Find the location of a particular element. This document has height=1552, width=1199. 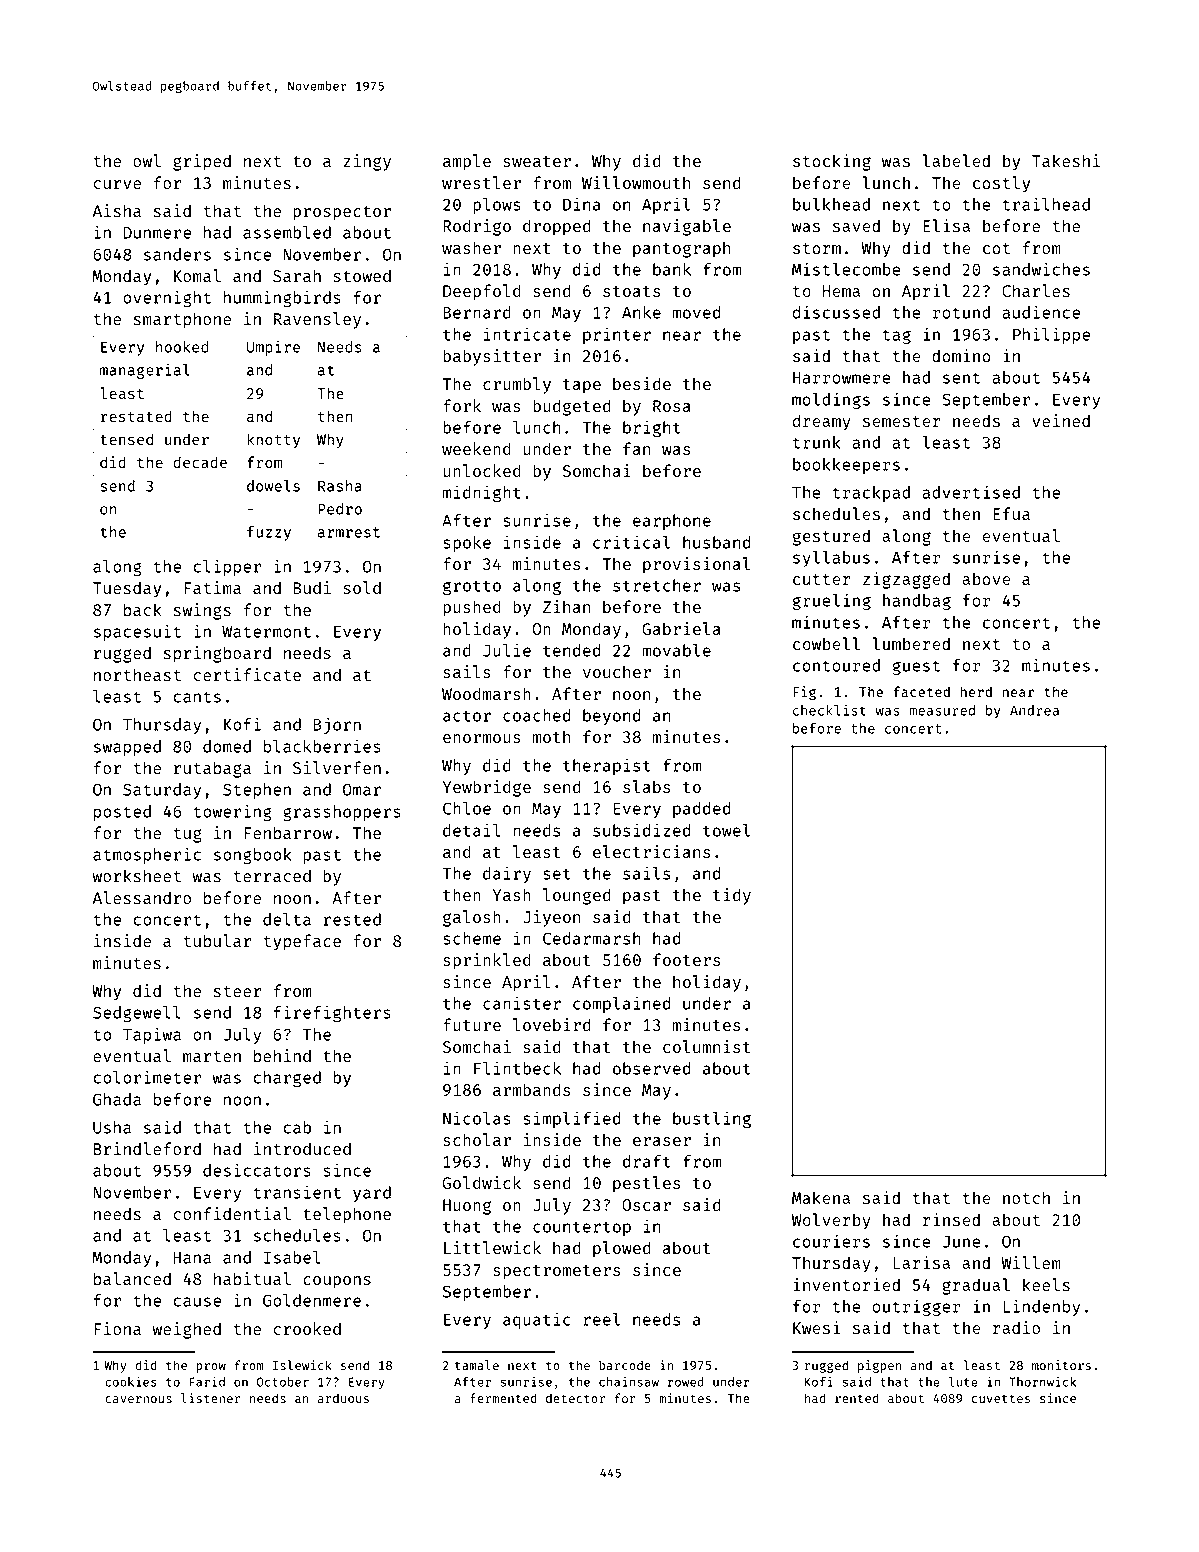

footers is located at coordinates (686, 959).
